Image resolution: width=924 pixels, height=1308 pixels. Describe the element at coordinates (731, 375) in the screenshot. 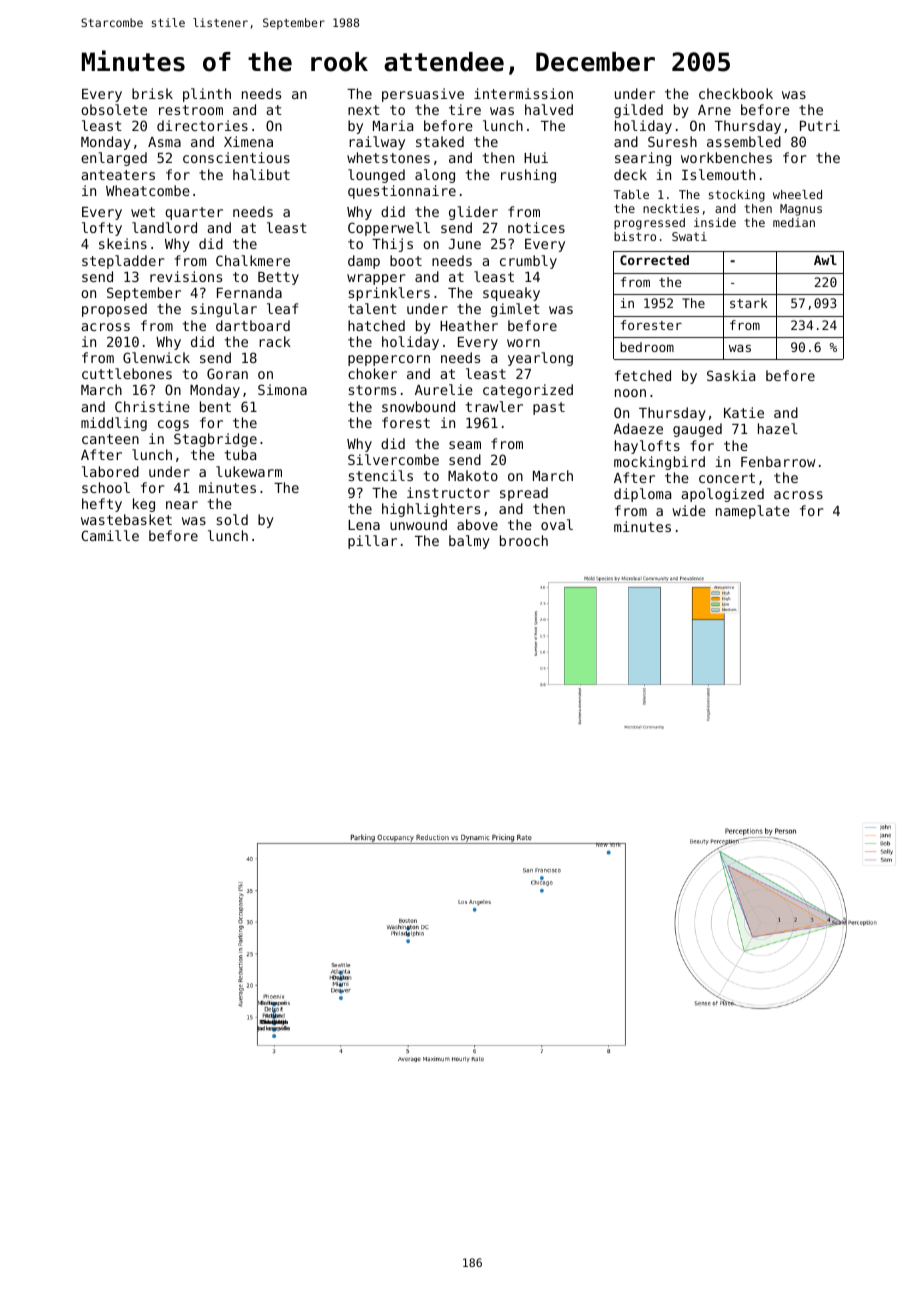

I see `Saskia` at that location.
